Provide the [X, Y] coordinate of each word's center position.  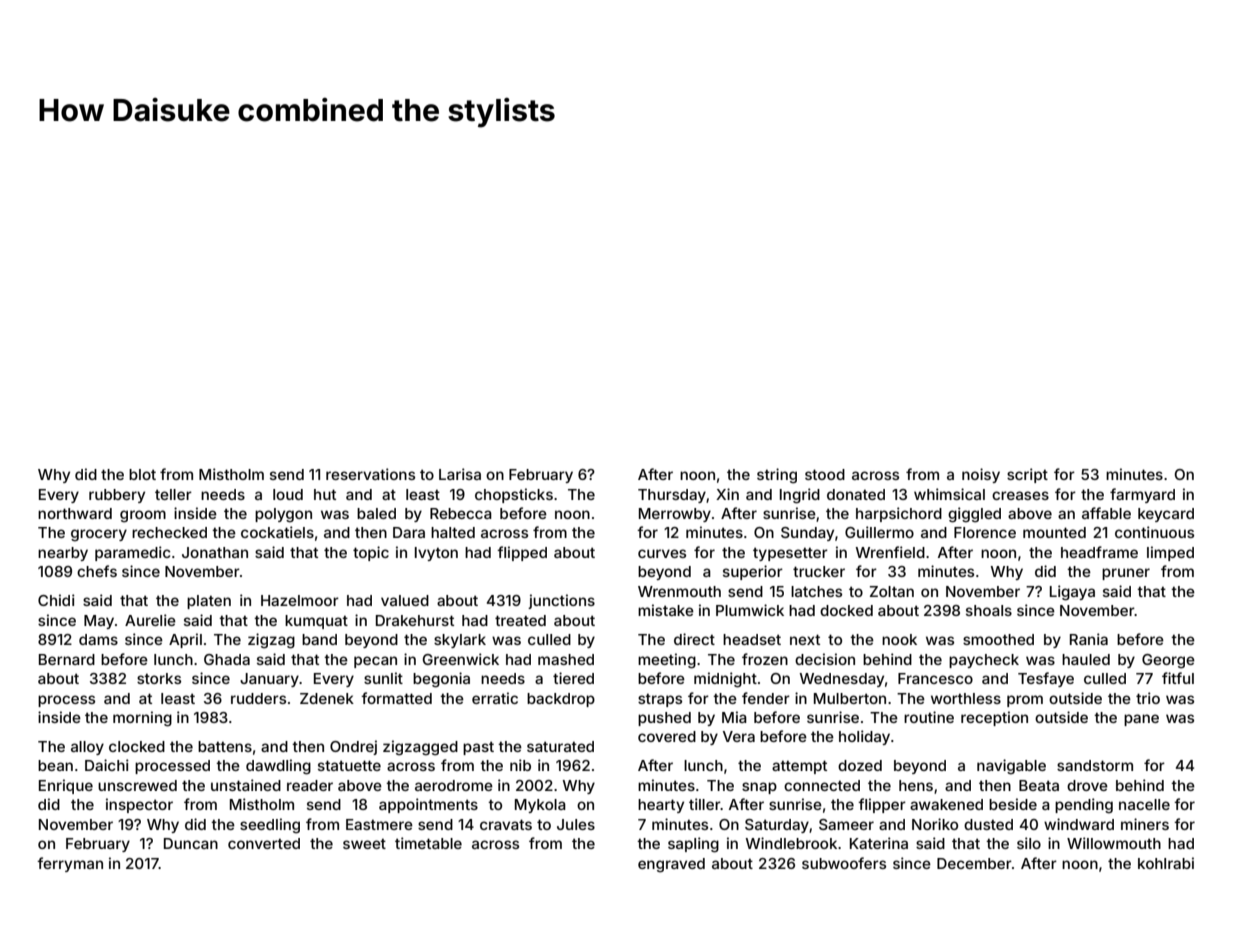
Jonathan [215, 552]
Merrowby [675, 515]
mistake [666, 610]
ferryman [70, 864]
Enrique [66, 786]
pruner [1126, 574]
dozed [860, 765]
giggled [974, 515]
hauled [1086, 659]
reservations [370, 474]
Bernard [67, 659]
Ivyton [436, 554]
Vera [739, 736]
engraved [671, 865]
